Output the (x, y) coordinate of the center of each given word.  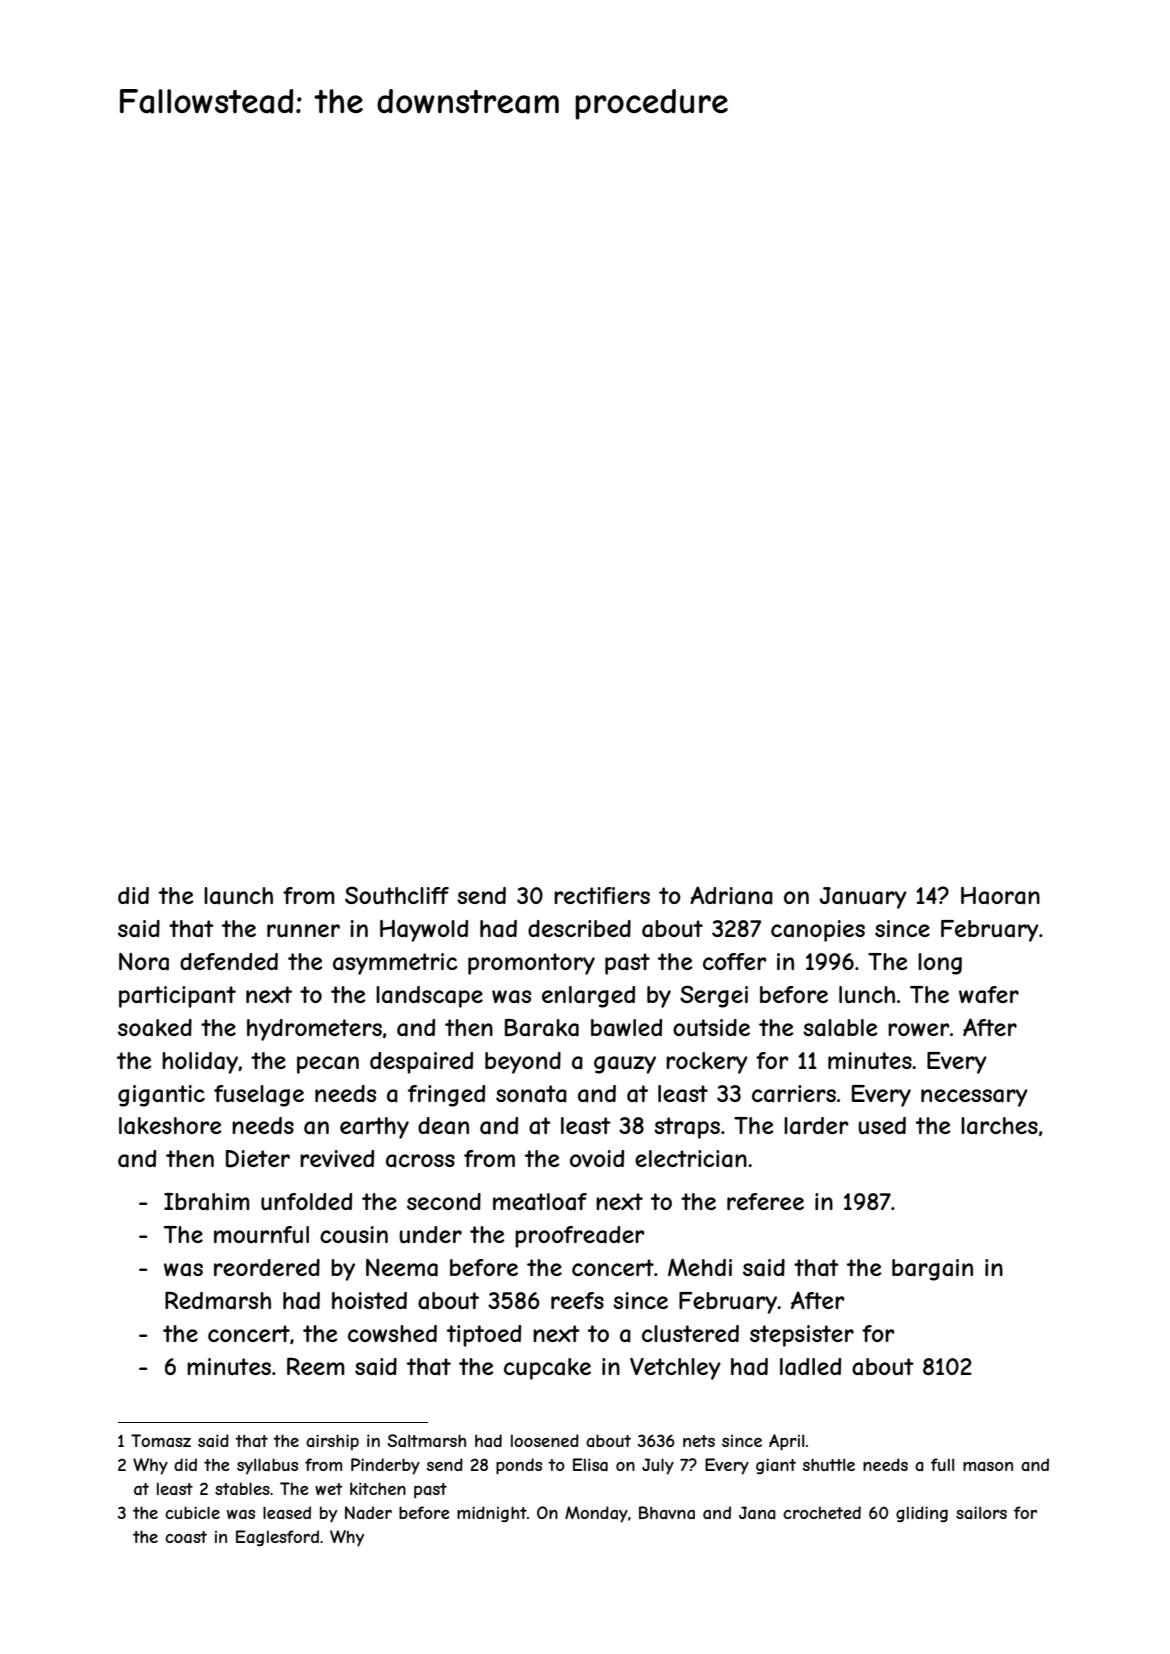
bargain (932, 1270)
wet (329, 1489)
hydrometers (314, 1030)
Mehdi (700, 1267)
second (444, 1201)
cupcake (547, 1369)
